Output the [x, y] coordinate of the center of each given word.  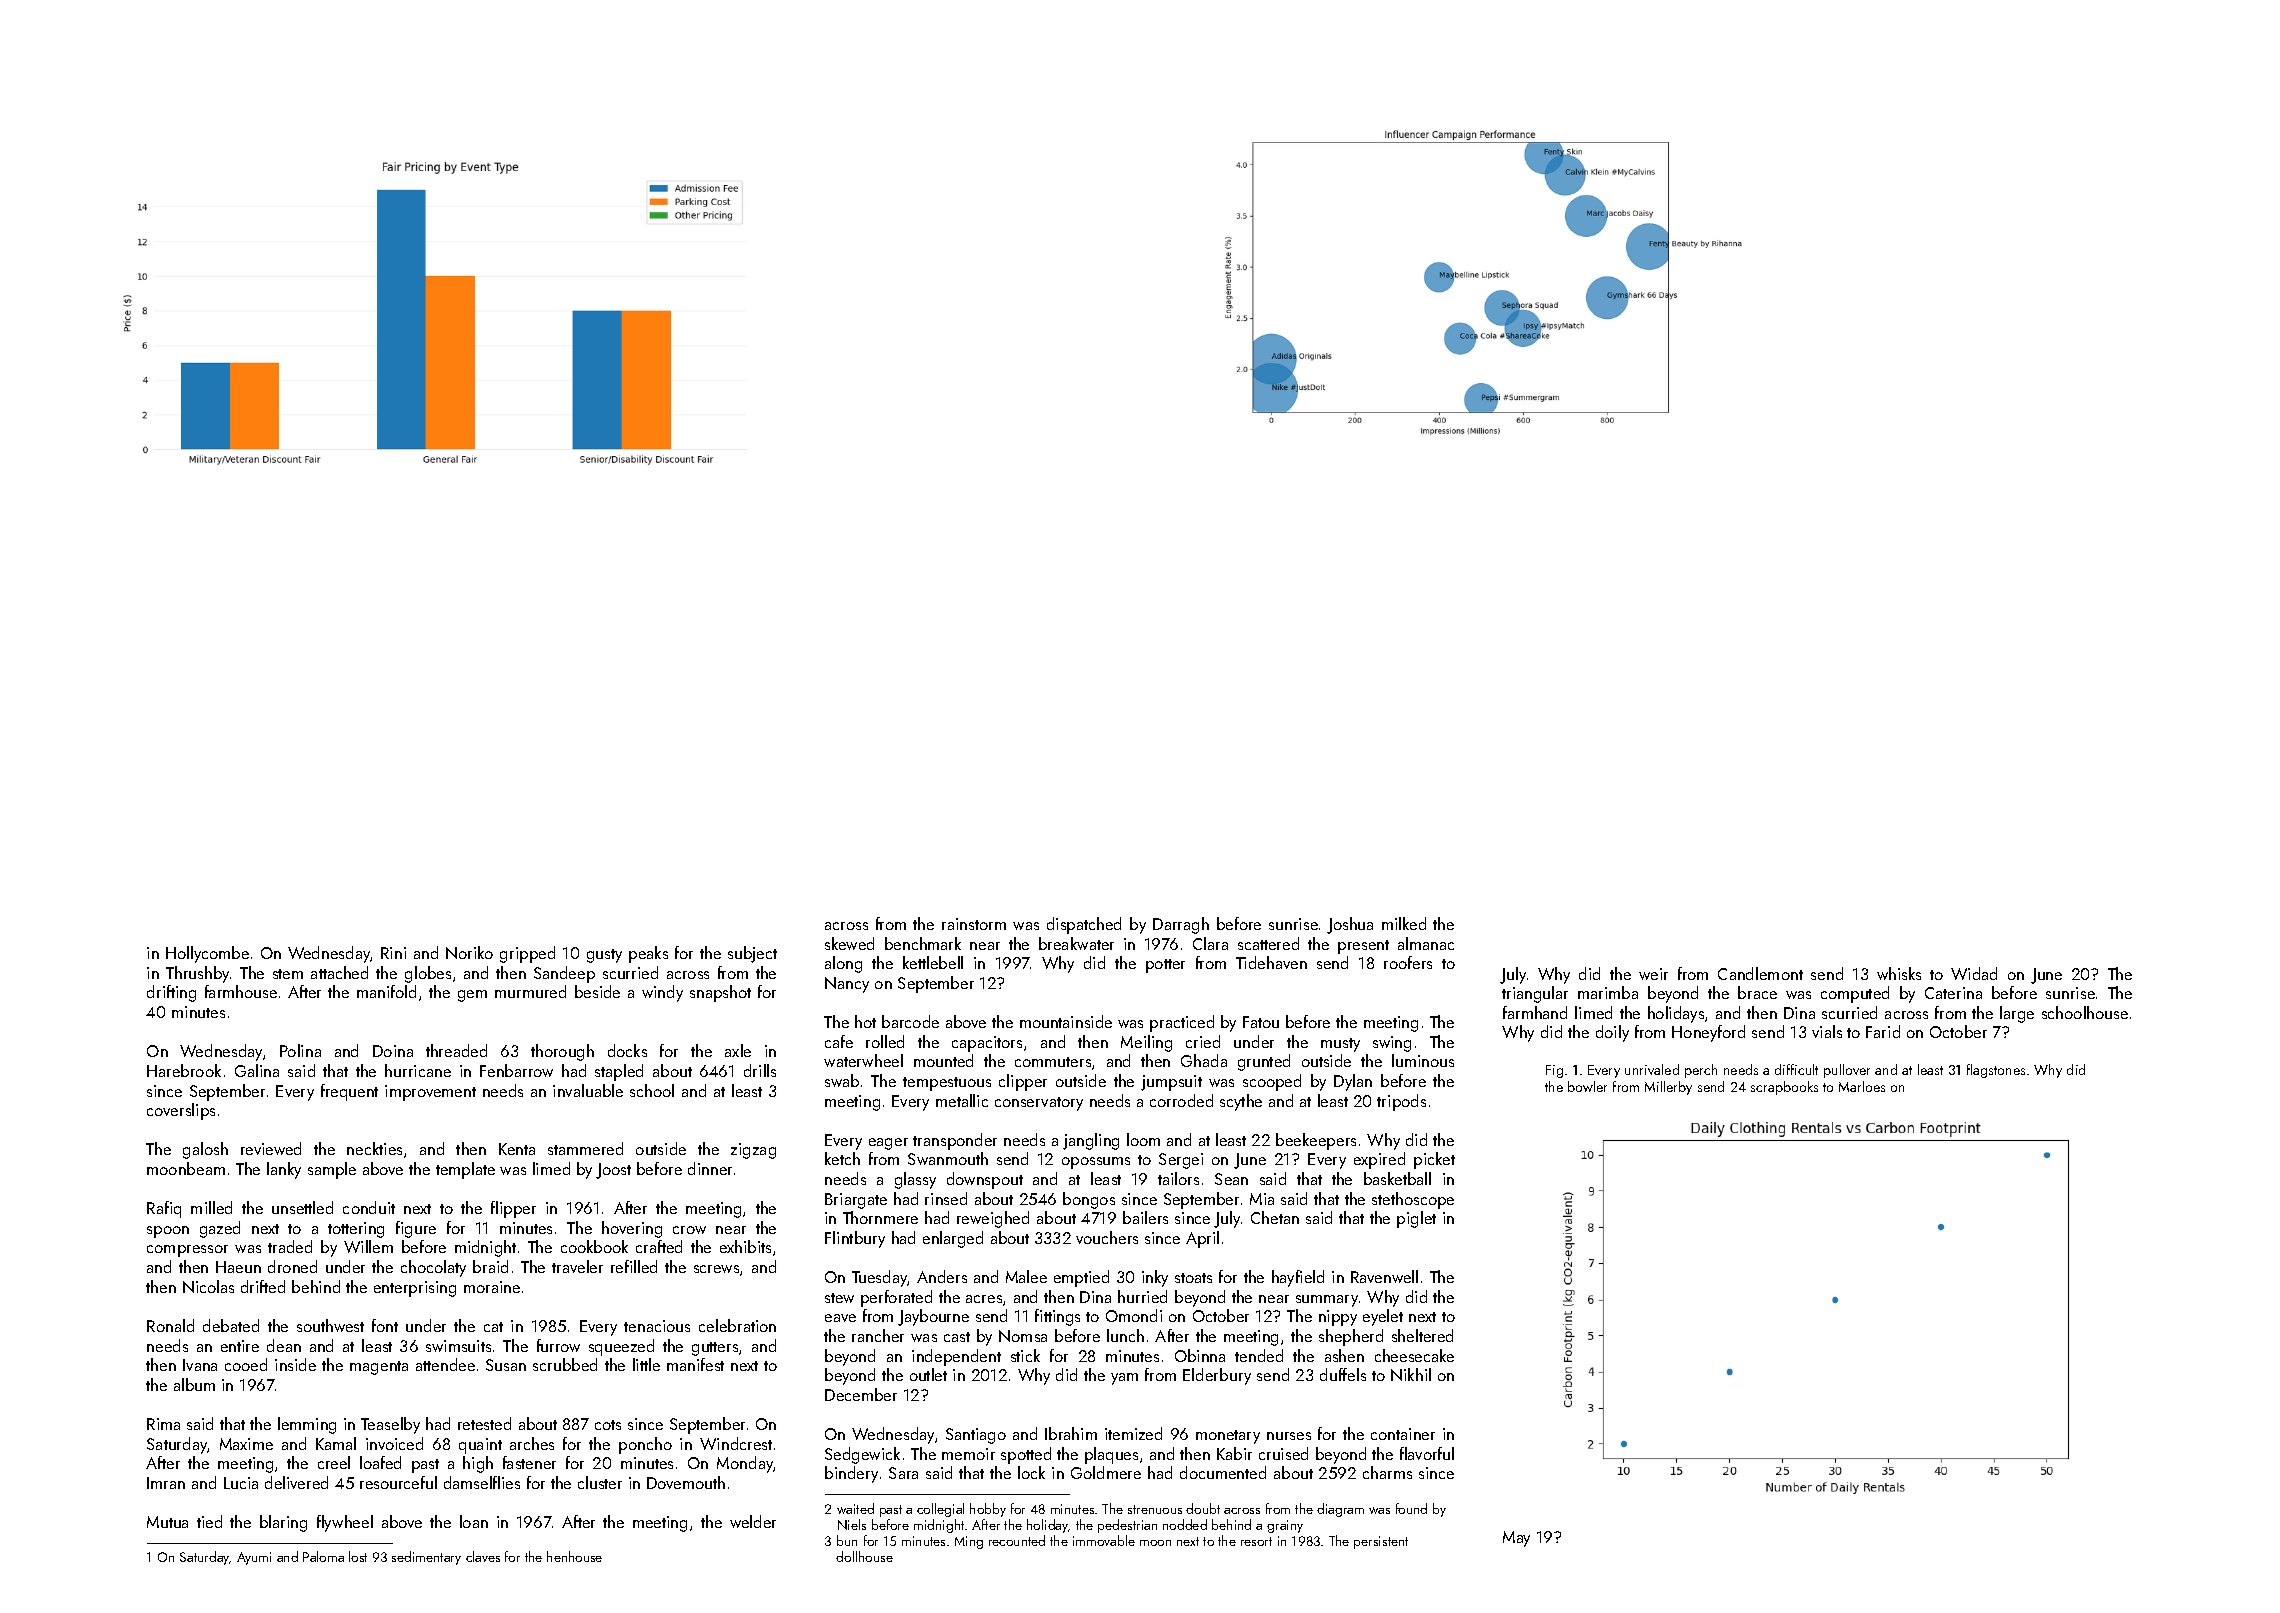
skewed [849, 943]
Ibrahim [1071, 1433]
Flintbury [855, 1239]
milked [1404, 923]
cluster [600, 1482]
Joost [613, 1171]
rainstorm [974, 924]
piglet [1416, 1219]
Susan [506, 1365]
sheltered [1422, 1335]
